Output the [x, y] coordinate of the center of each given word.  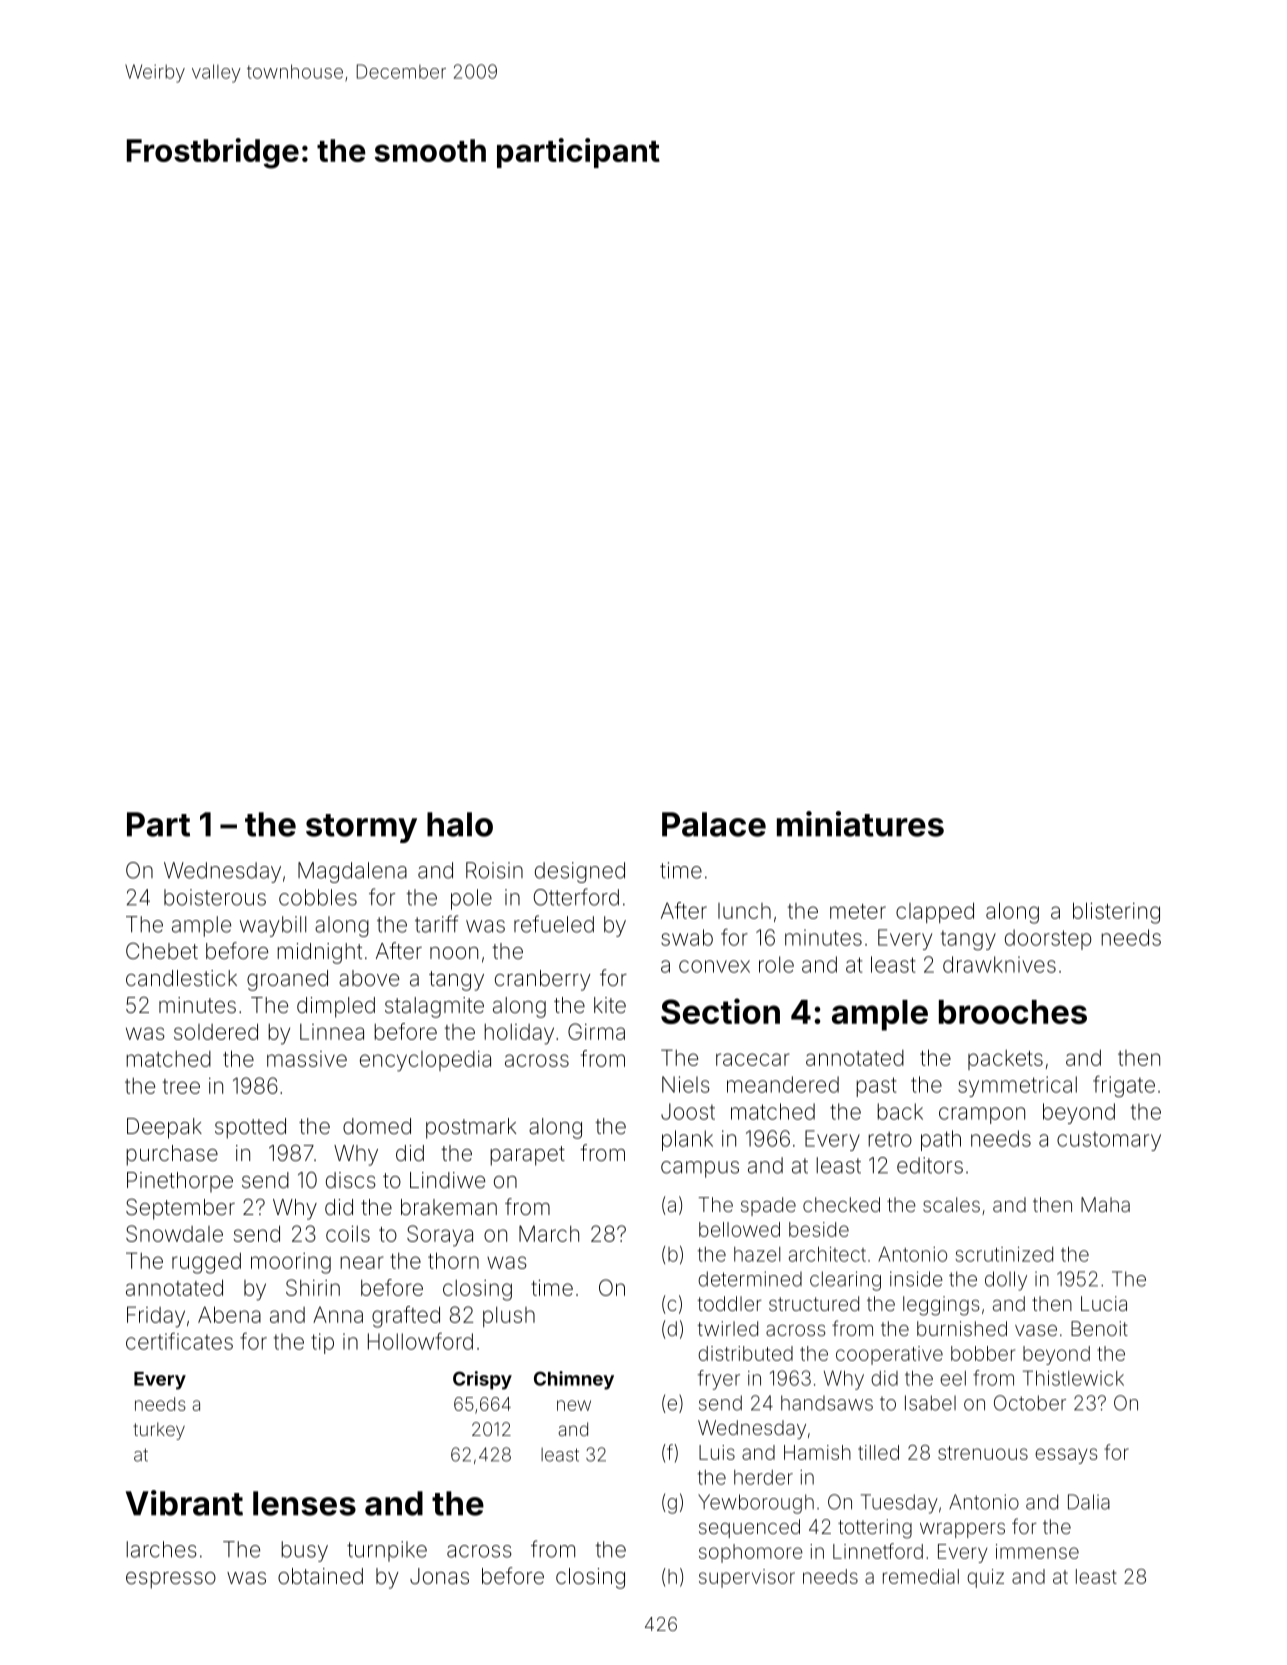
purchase [172, 1155]
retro [890, 1139]
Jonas [439, 1576]
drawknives [999, 964]
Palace [714, 824]
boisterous [215, 897]
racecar [752, 1059]
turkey [159, 1431]
